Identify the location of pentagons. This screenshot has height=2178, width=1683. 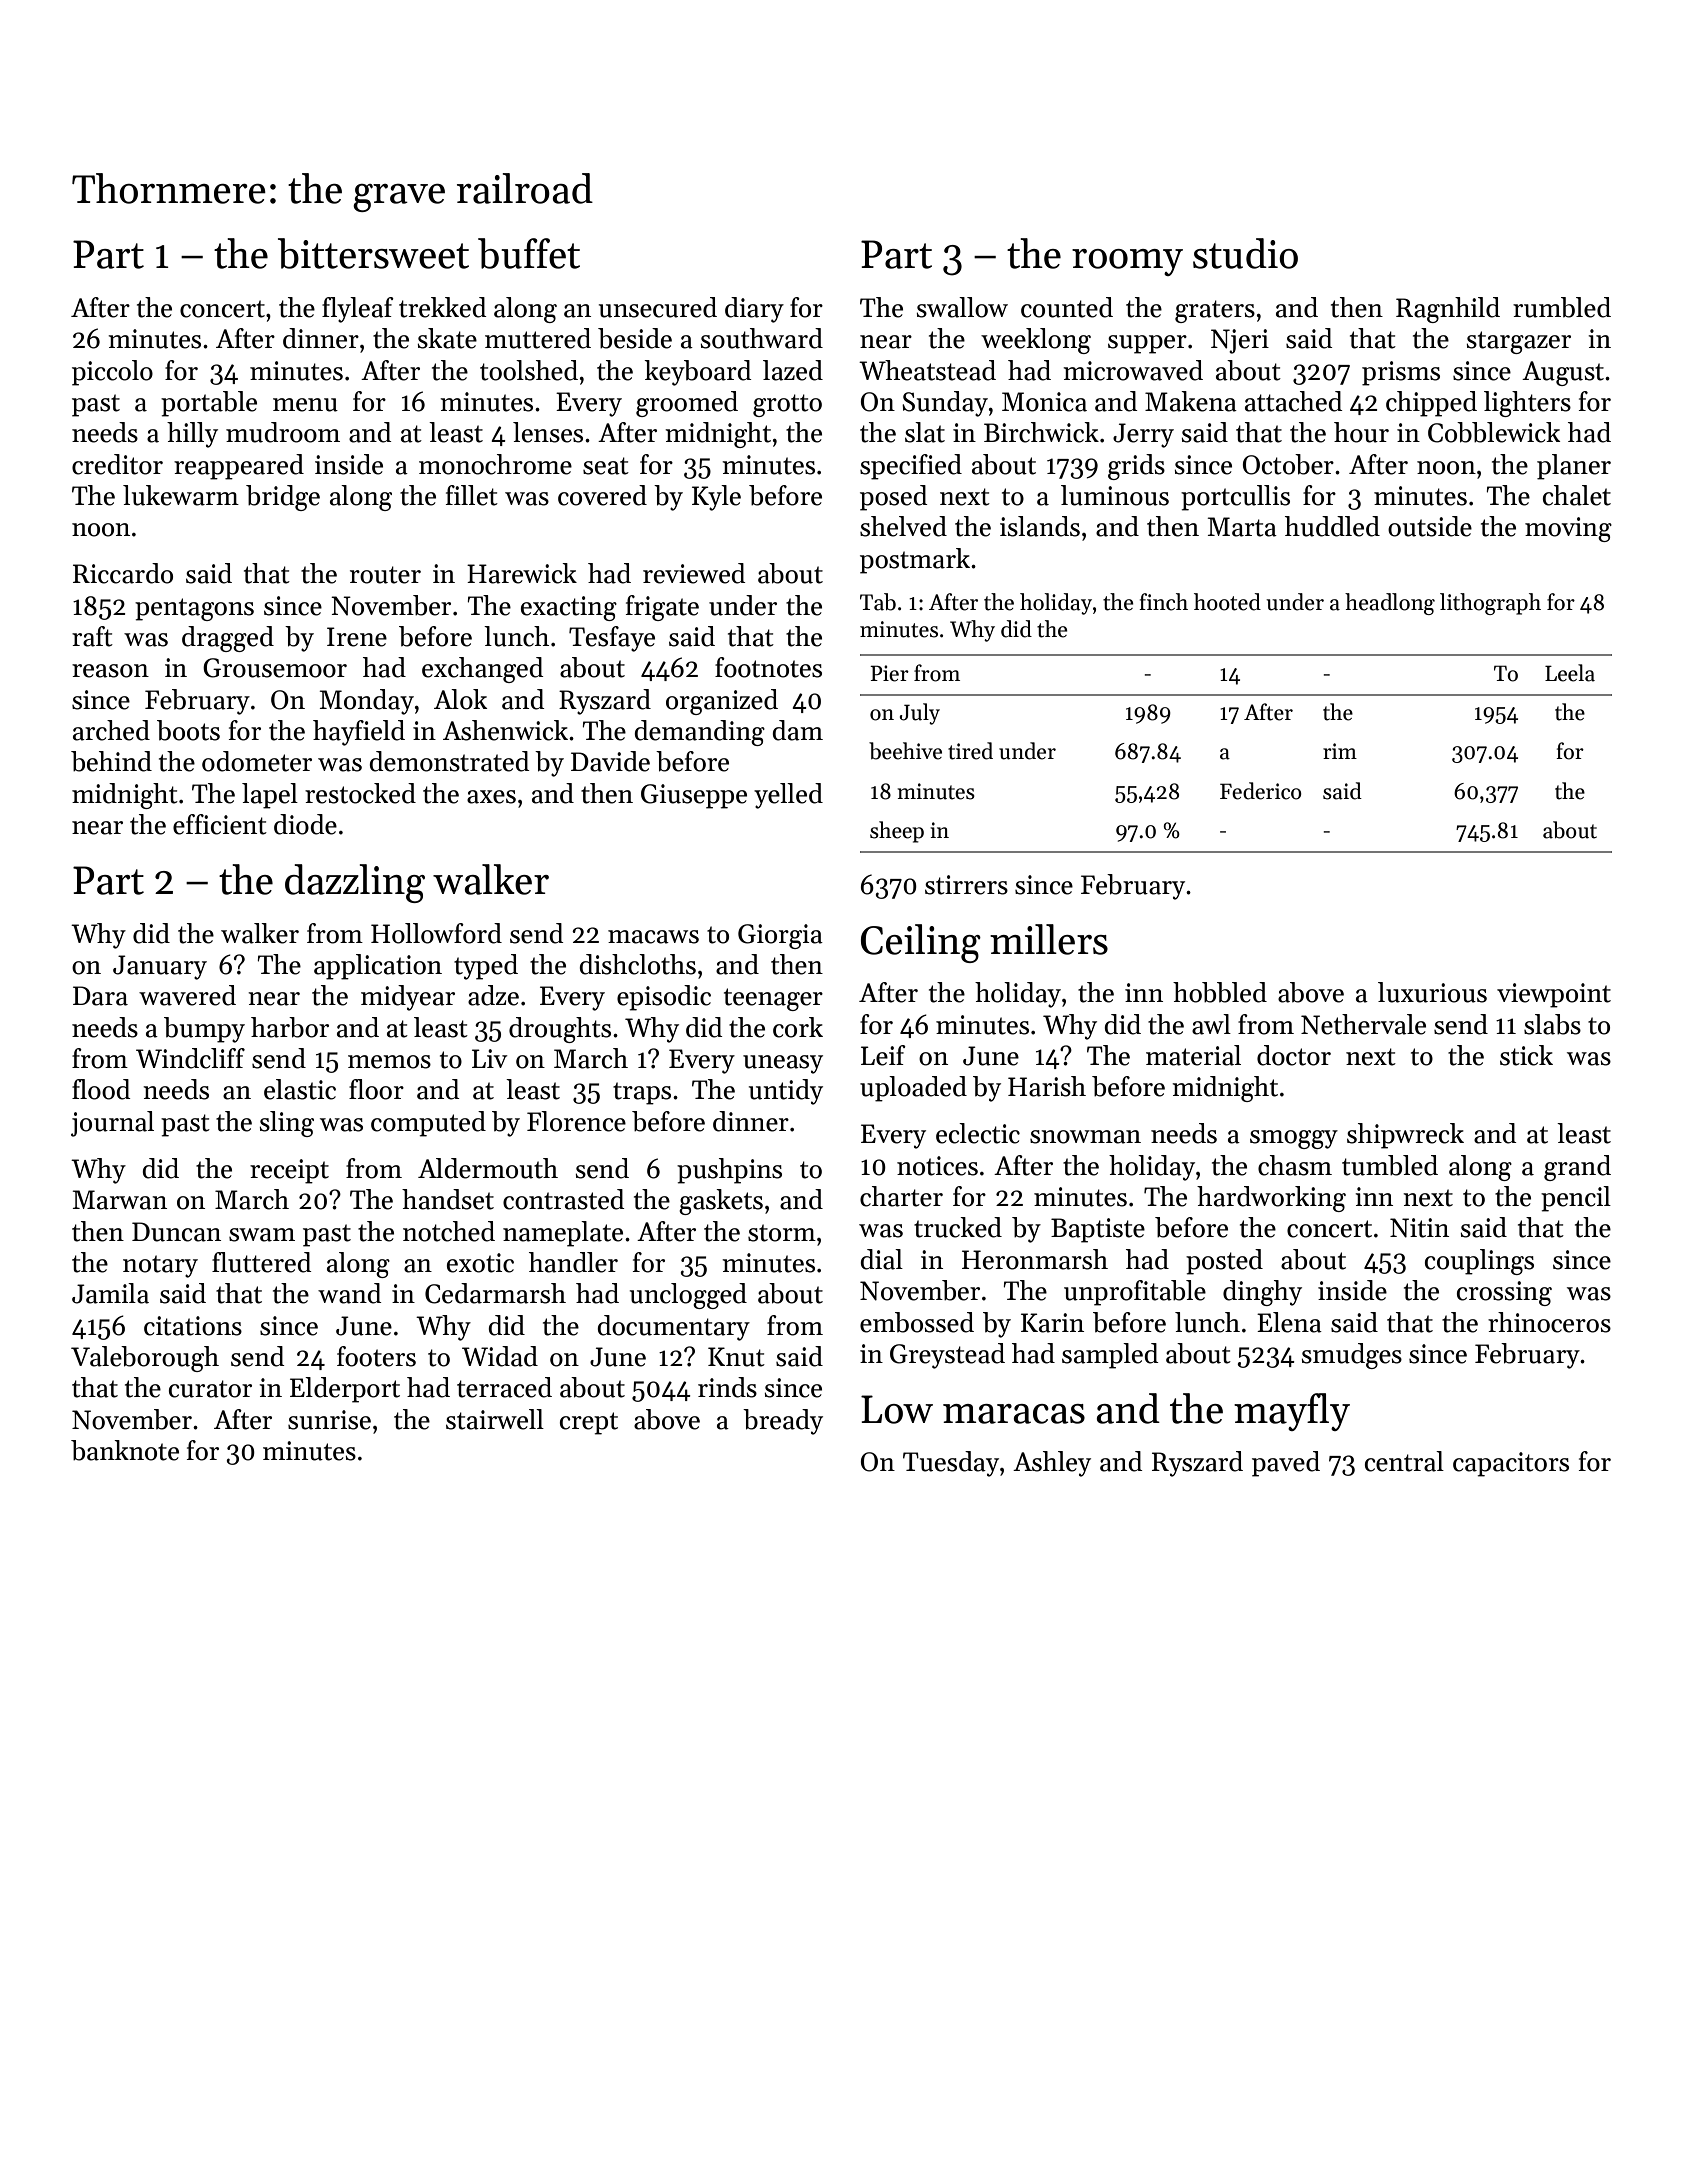
(194, 609).
